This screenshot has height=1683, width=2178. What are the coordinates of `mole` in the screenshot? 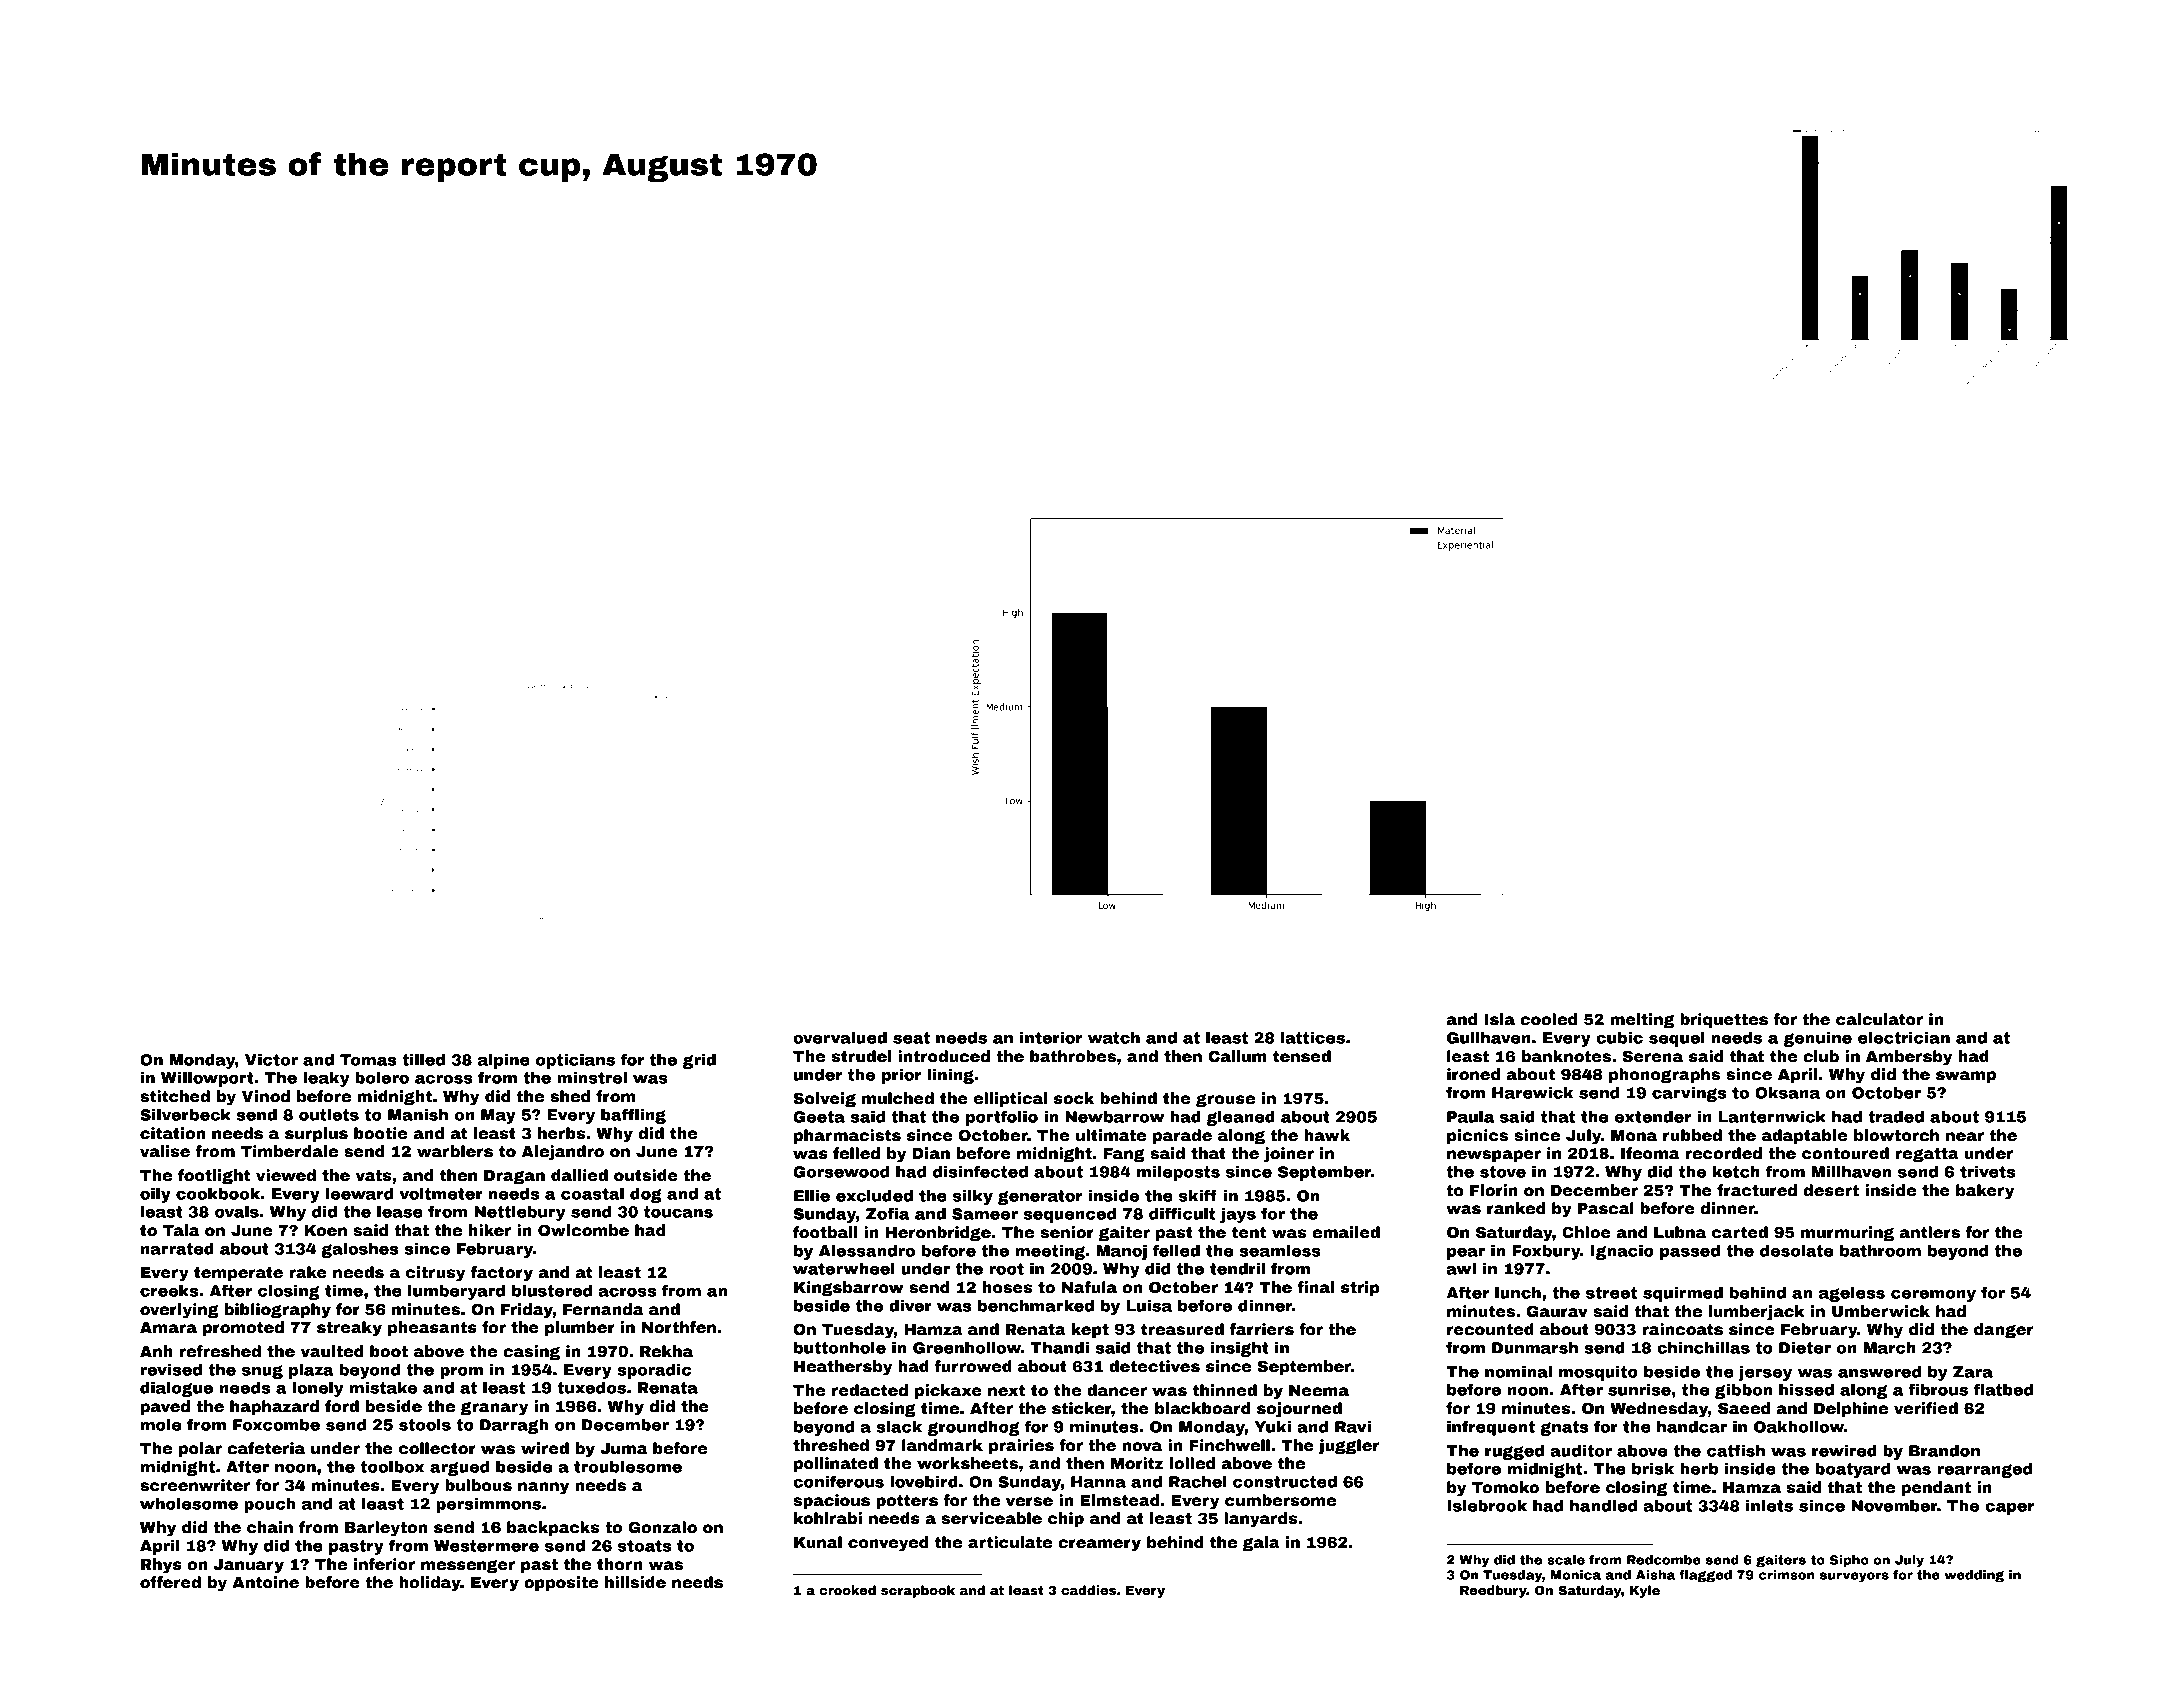 It's located at (161, 1425).
